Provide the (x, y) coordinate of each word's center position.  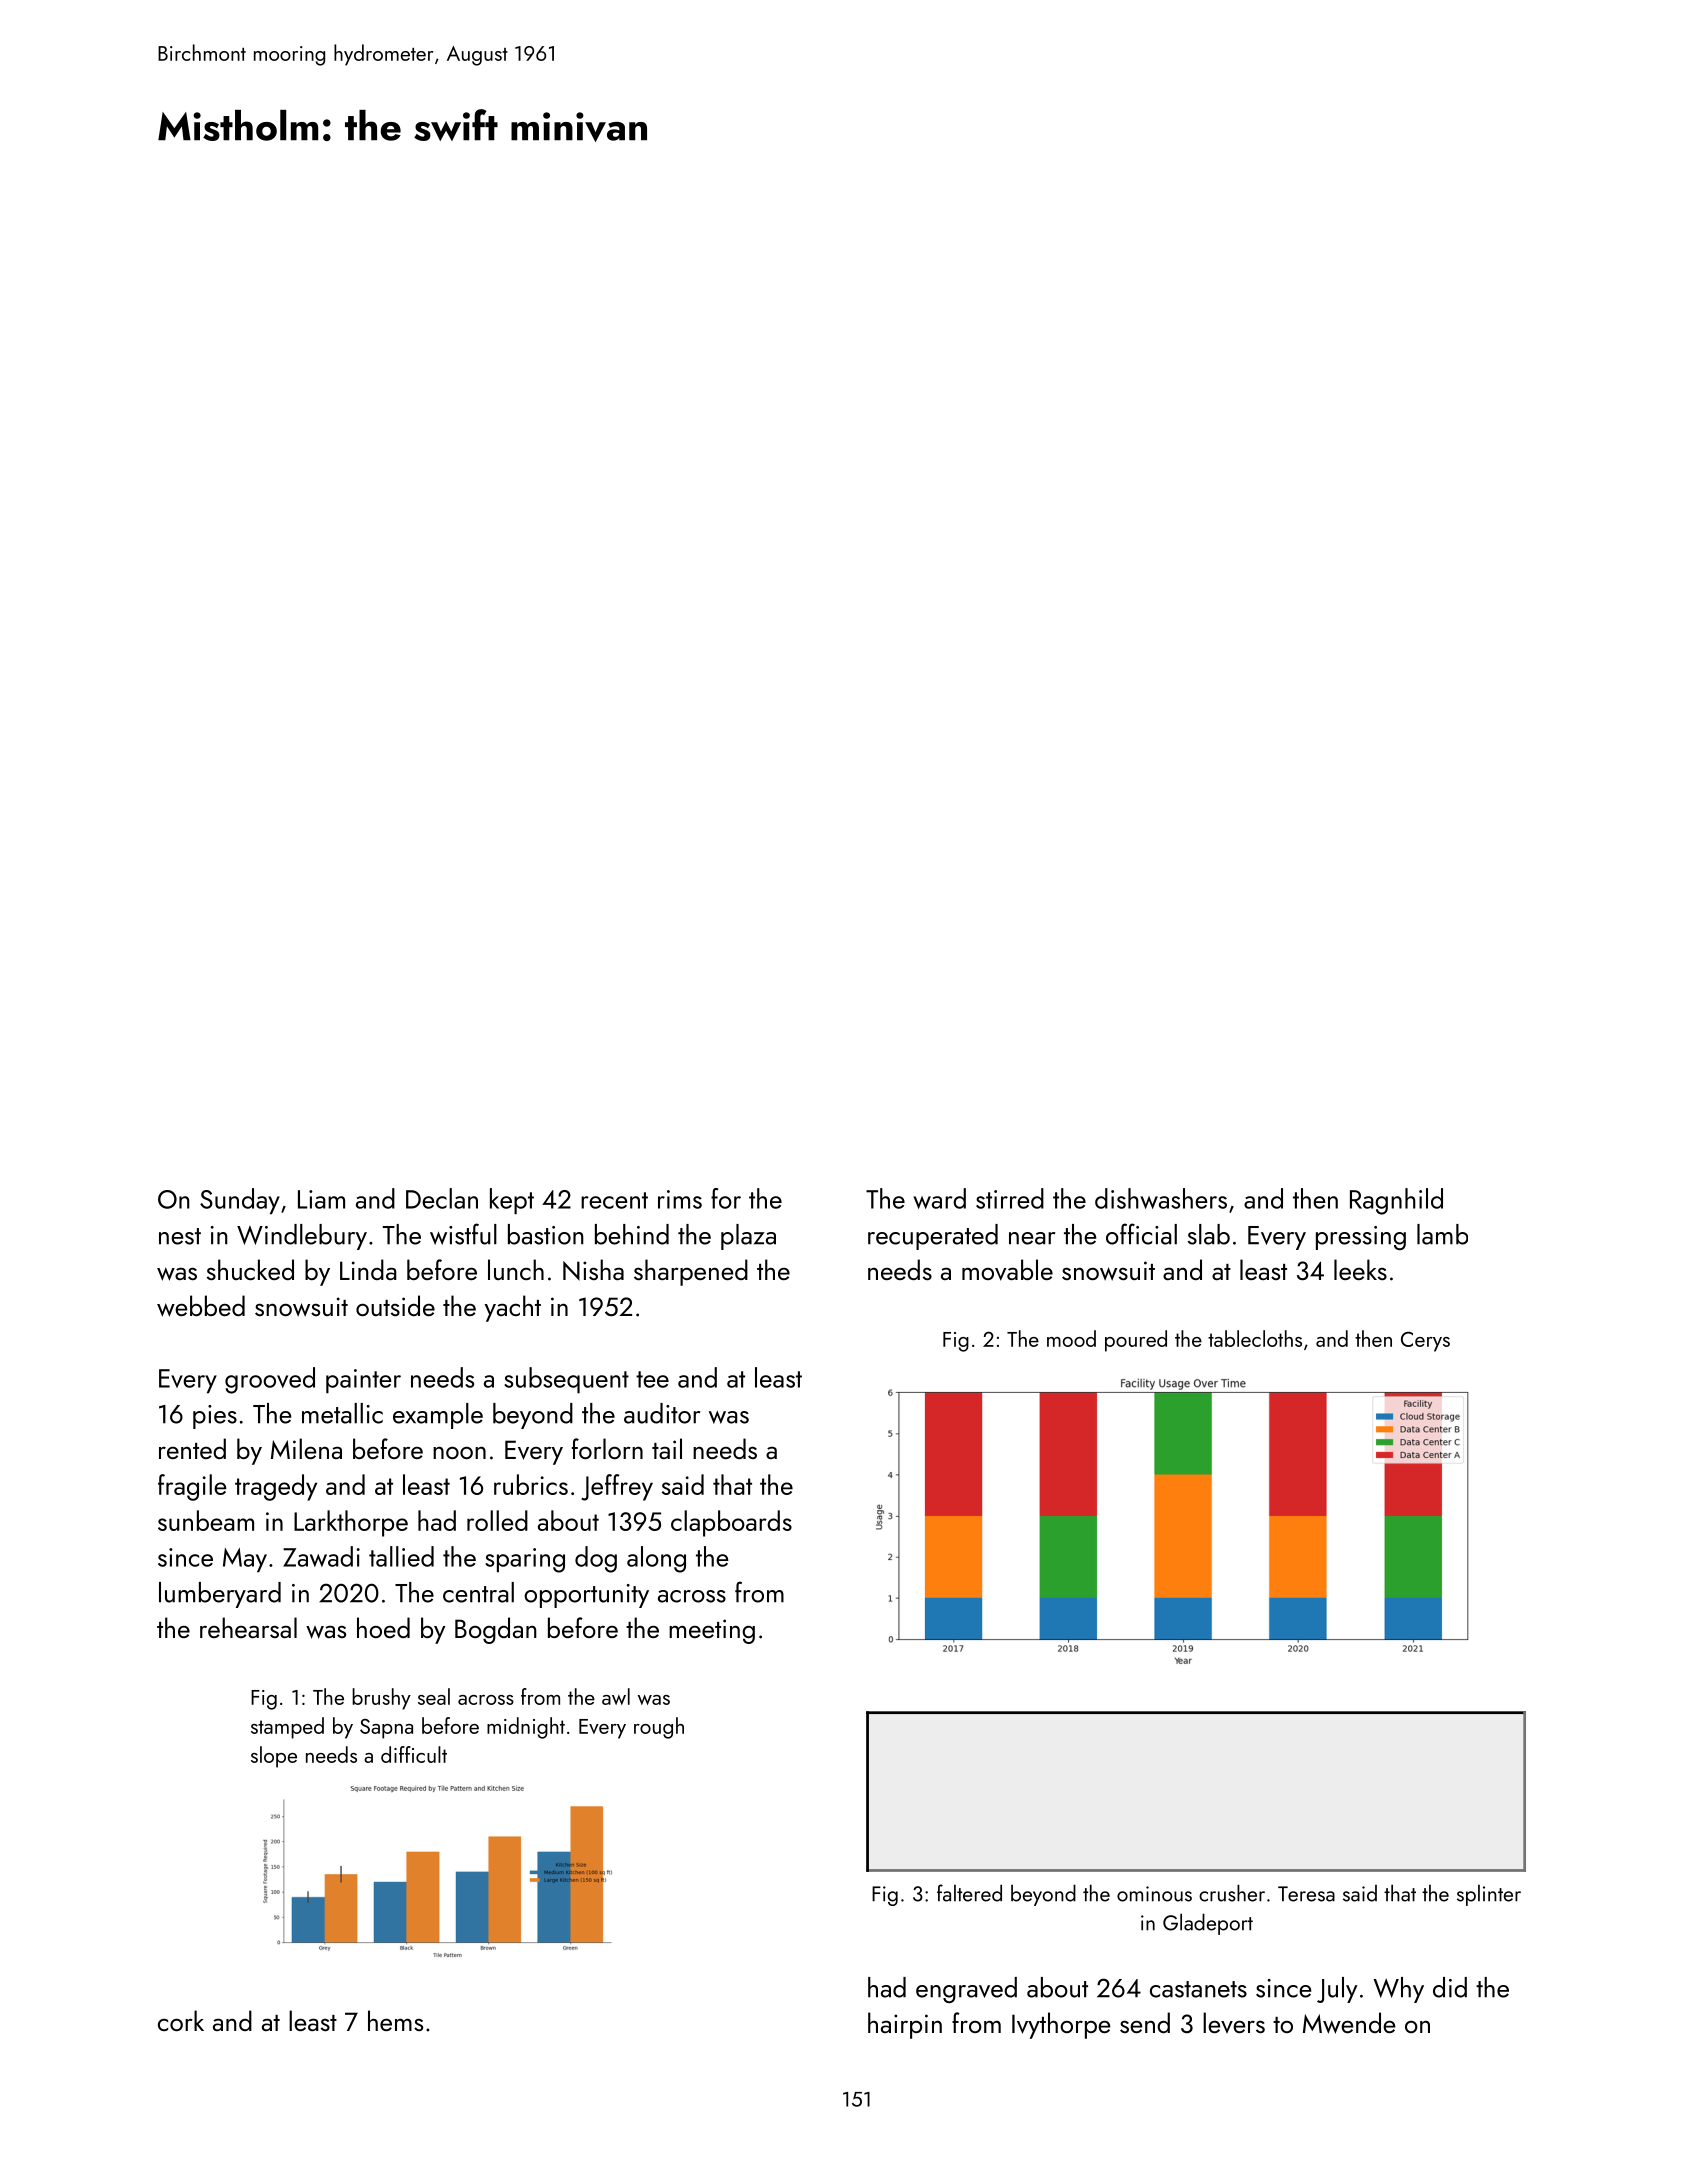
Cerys (1425, 1341)
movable (1007, 1270)
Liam (321, 1199)
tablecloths (1255, 1338)
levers (1234, 2022)
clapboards (731, 1523)
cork (181, 2020)
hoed (383, 1627)
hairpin (905, 2025)
